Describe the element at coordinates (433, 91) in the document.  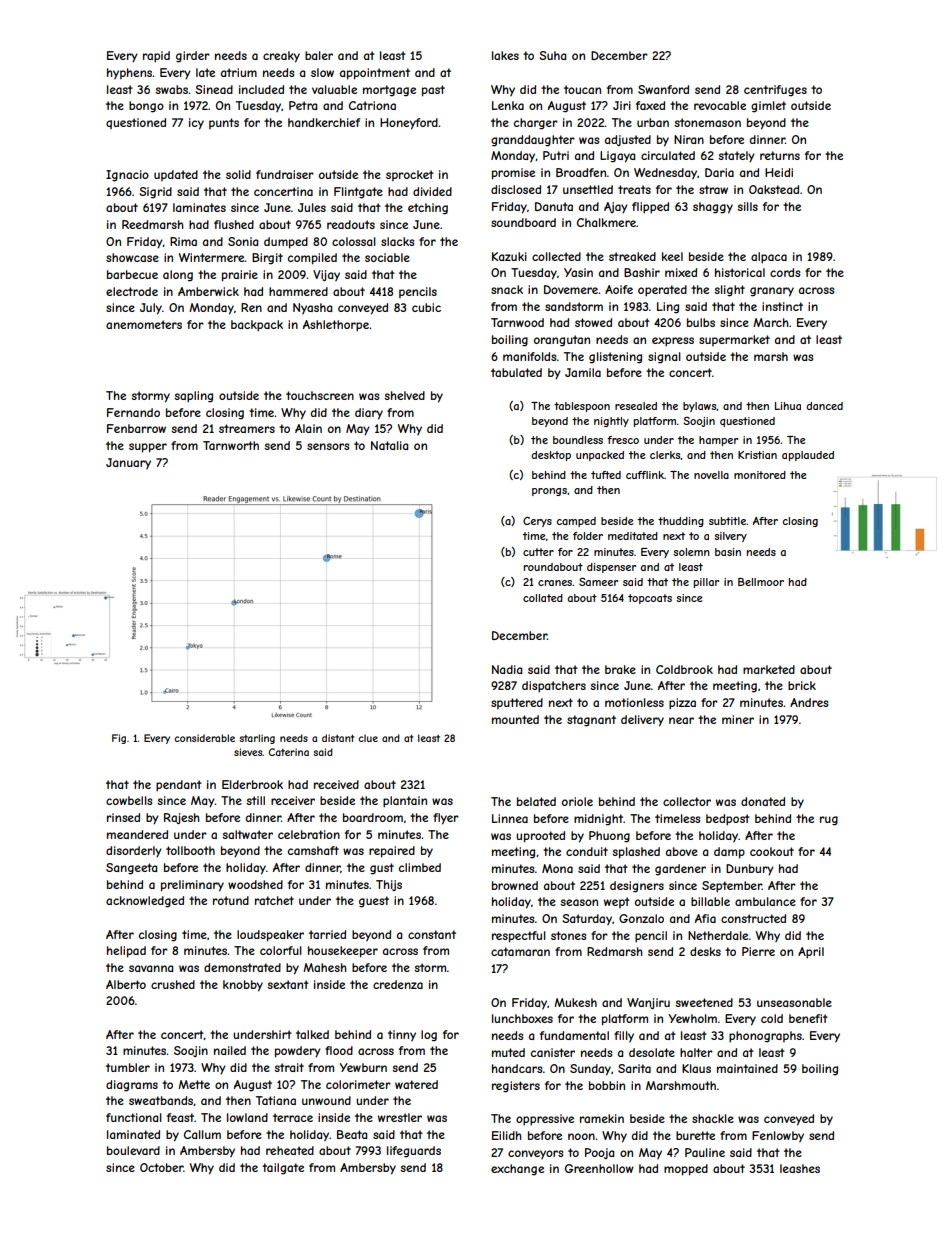
I see `past` at that location.
